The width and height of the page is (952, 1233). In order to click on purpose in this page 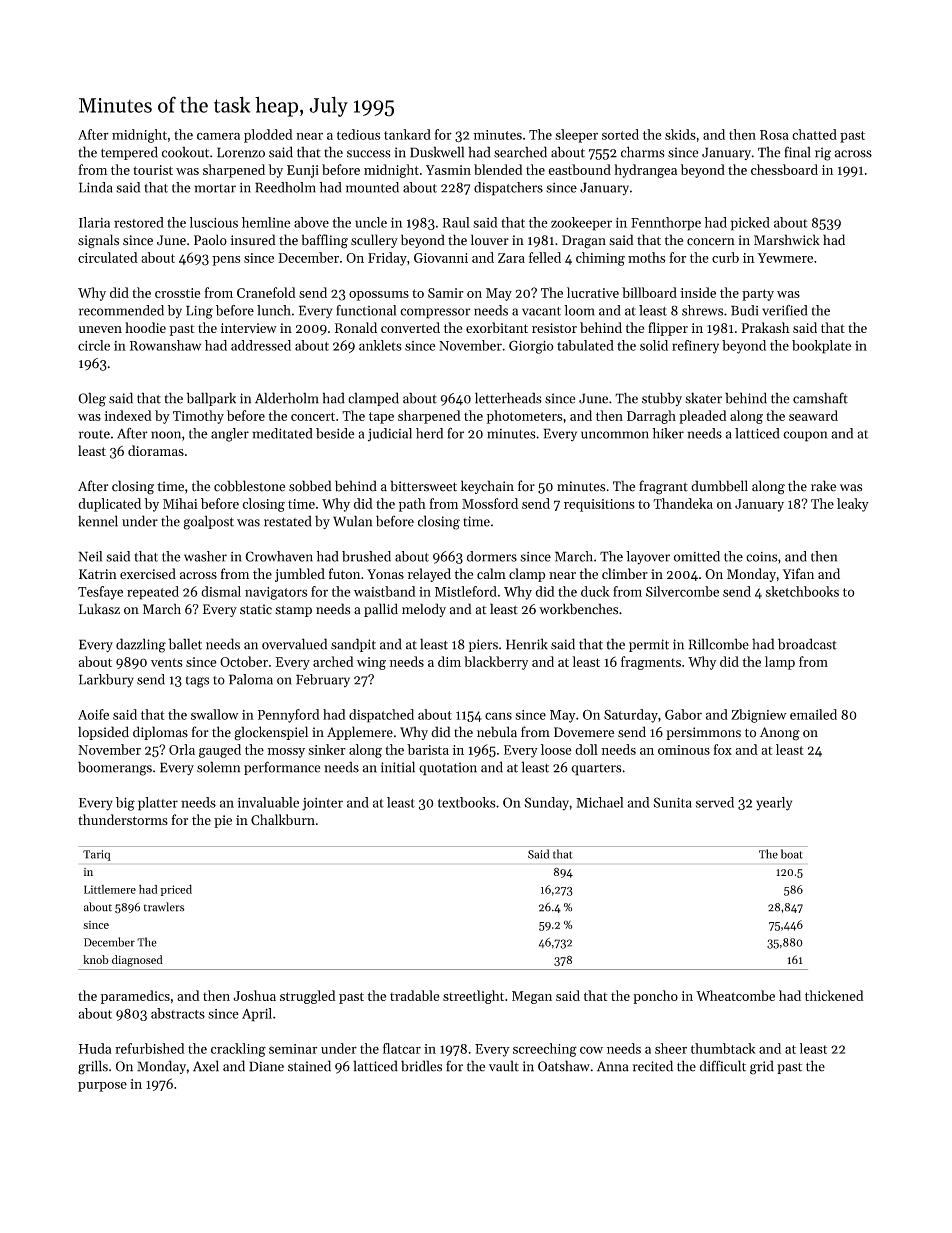, I will do `click(102, 1087)`.
